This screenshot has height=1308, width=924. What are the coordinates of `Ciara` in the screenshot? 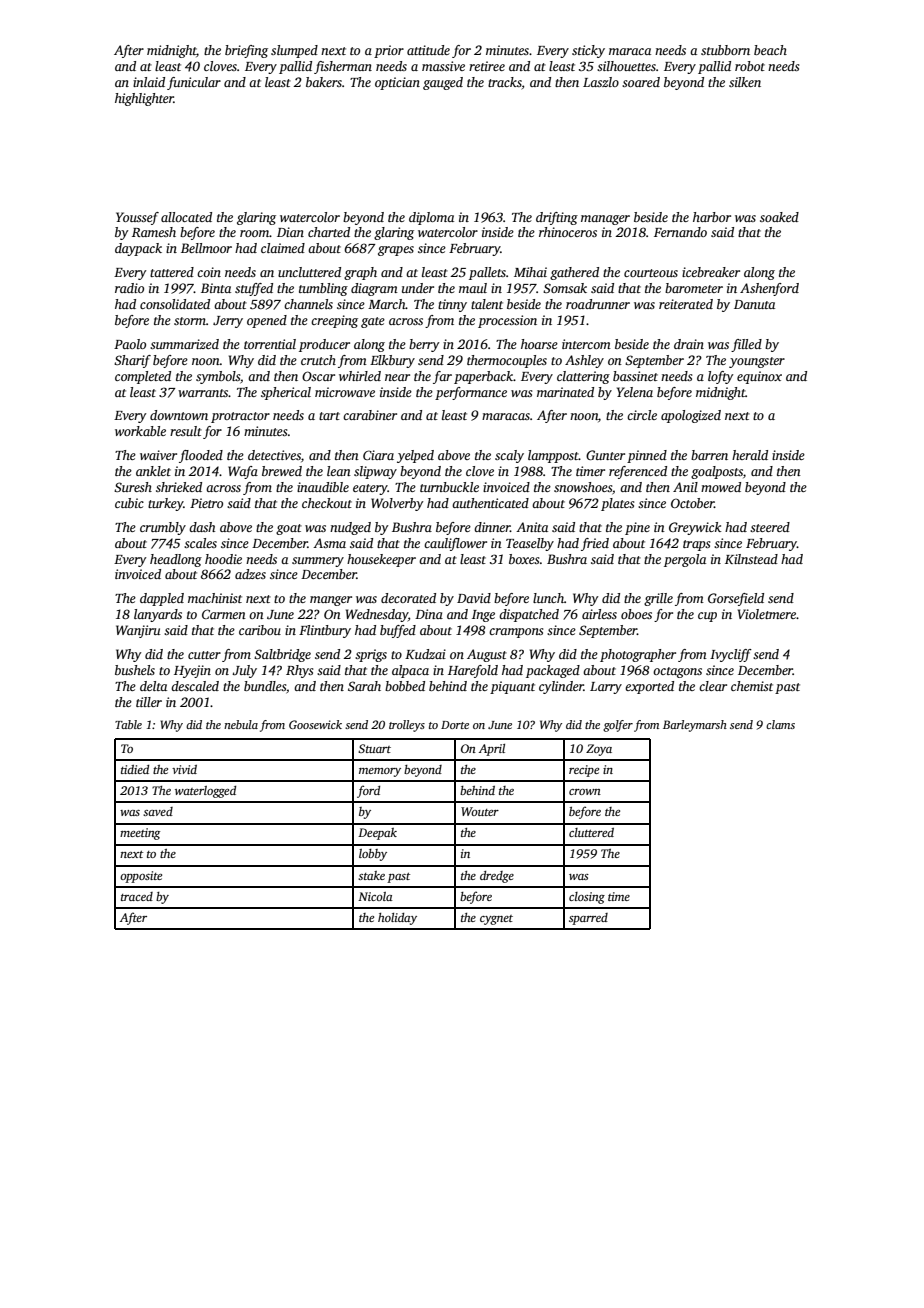 It's located at (378, 455).
